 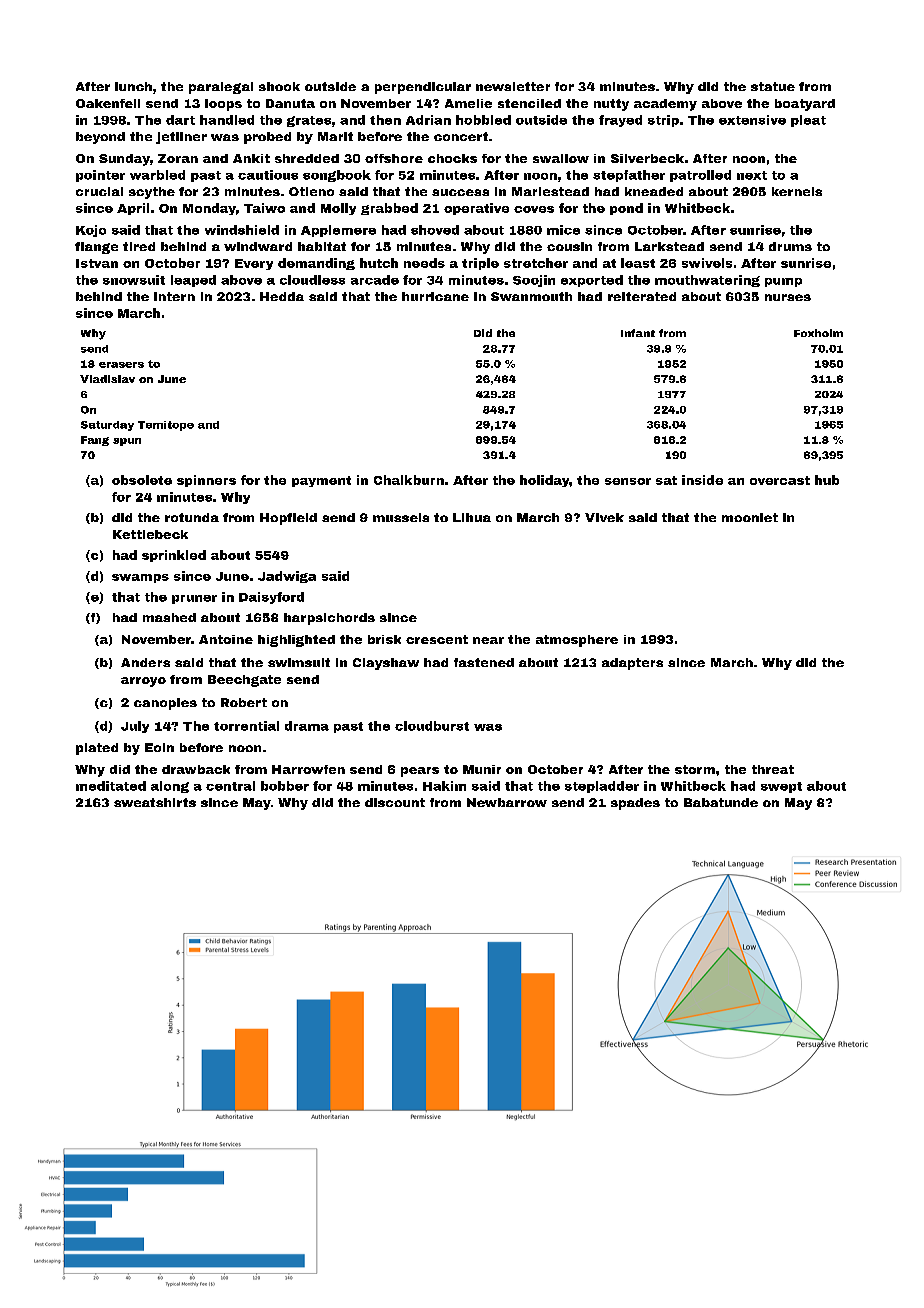 What do you see at coordinates (781, 787) in the document?
I see `swept` at bounding box center [781, 787].
